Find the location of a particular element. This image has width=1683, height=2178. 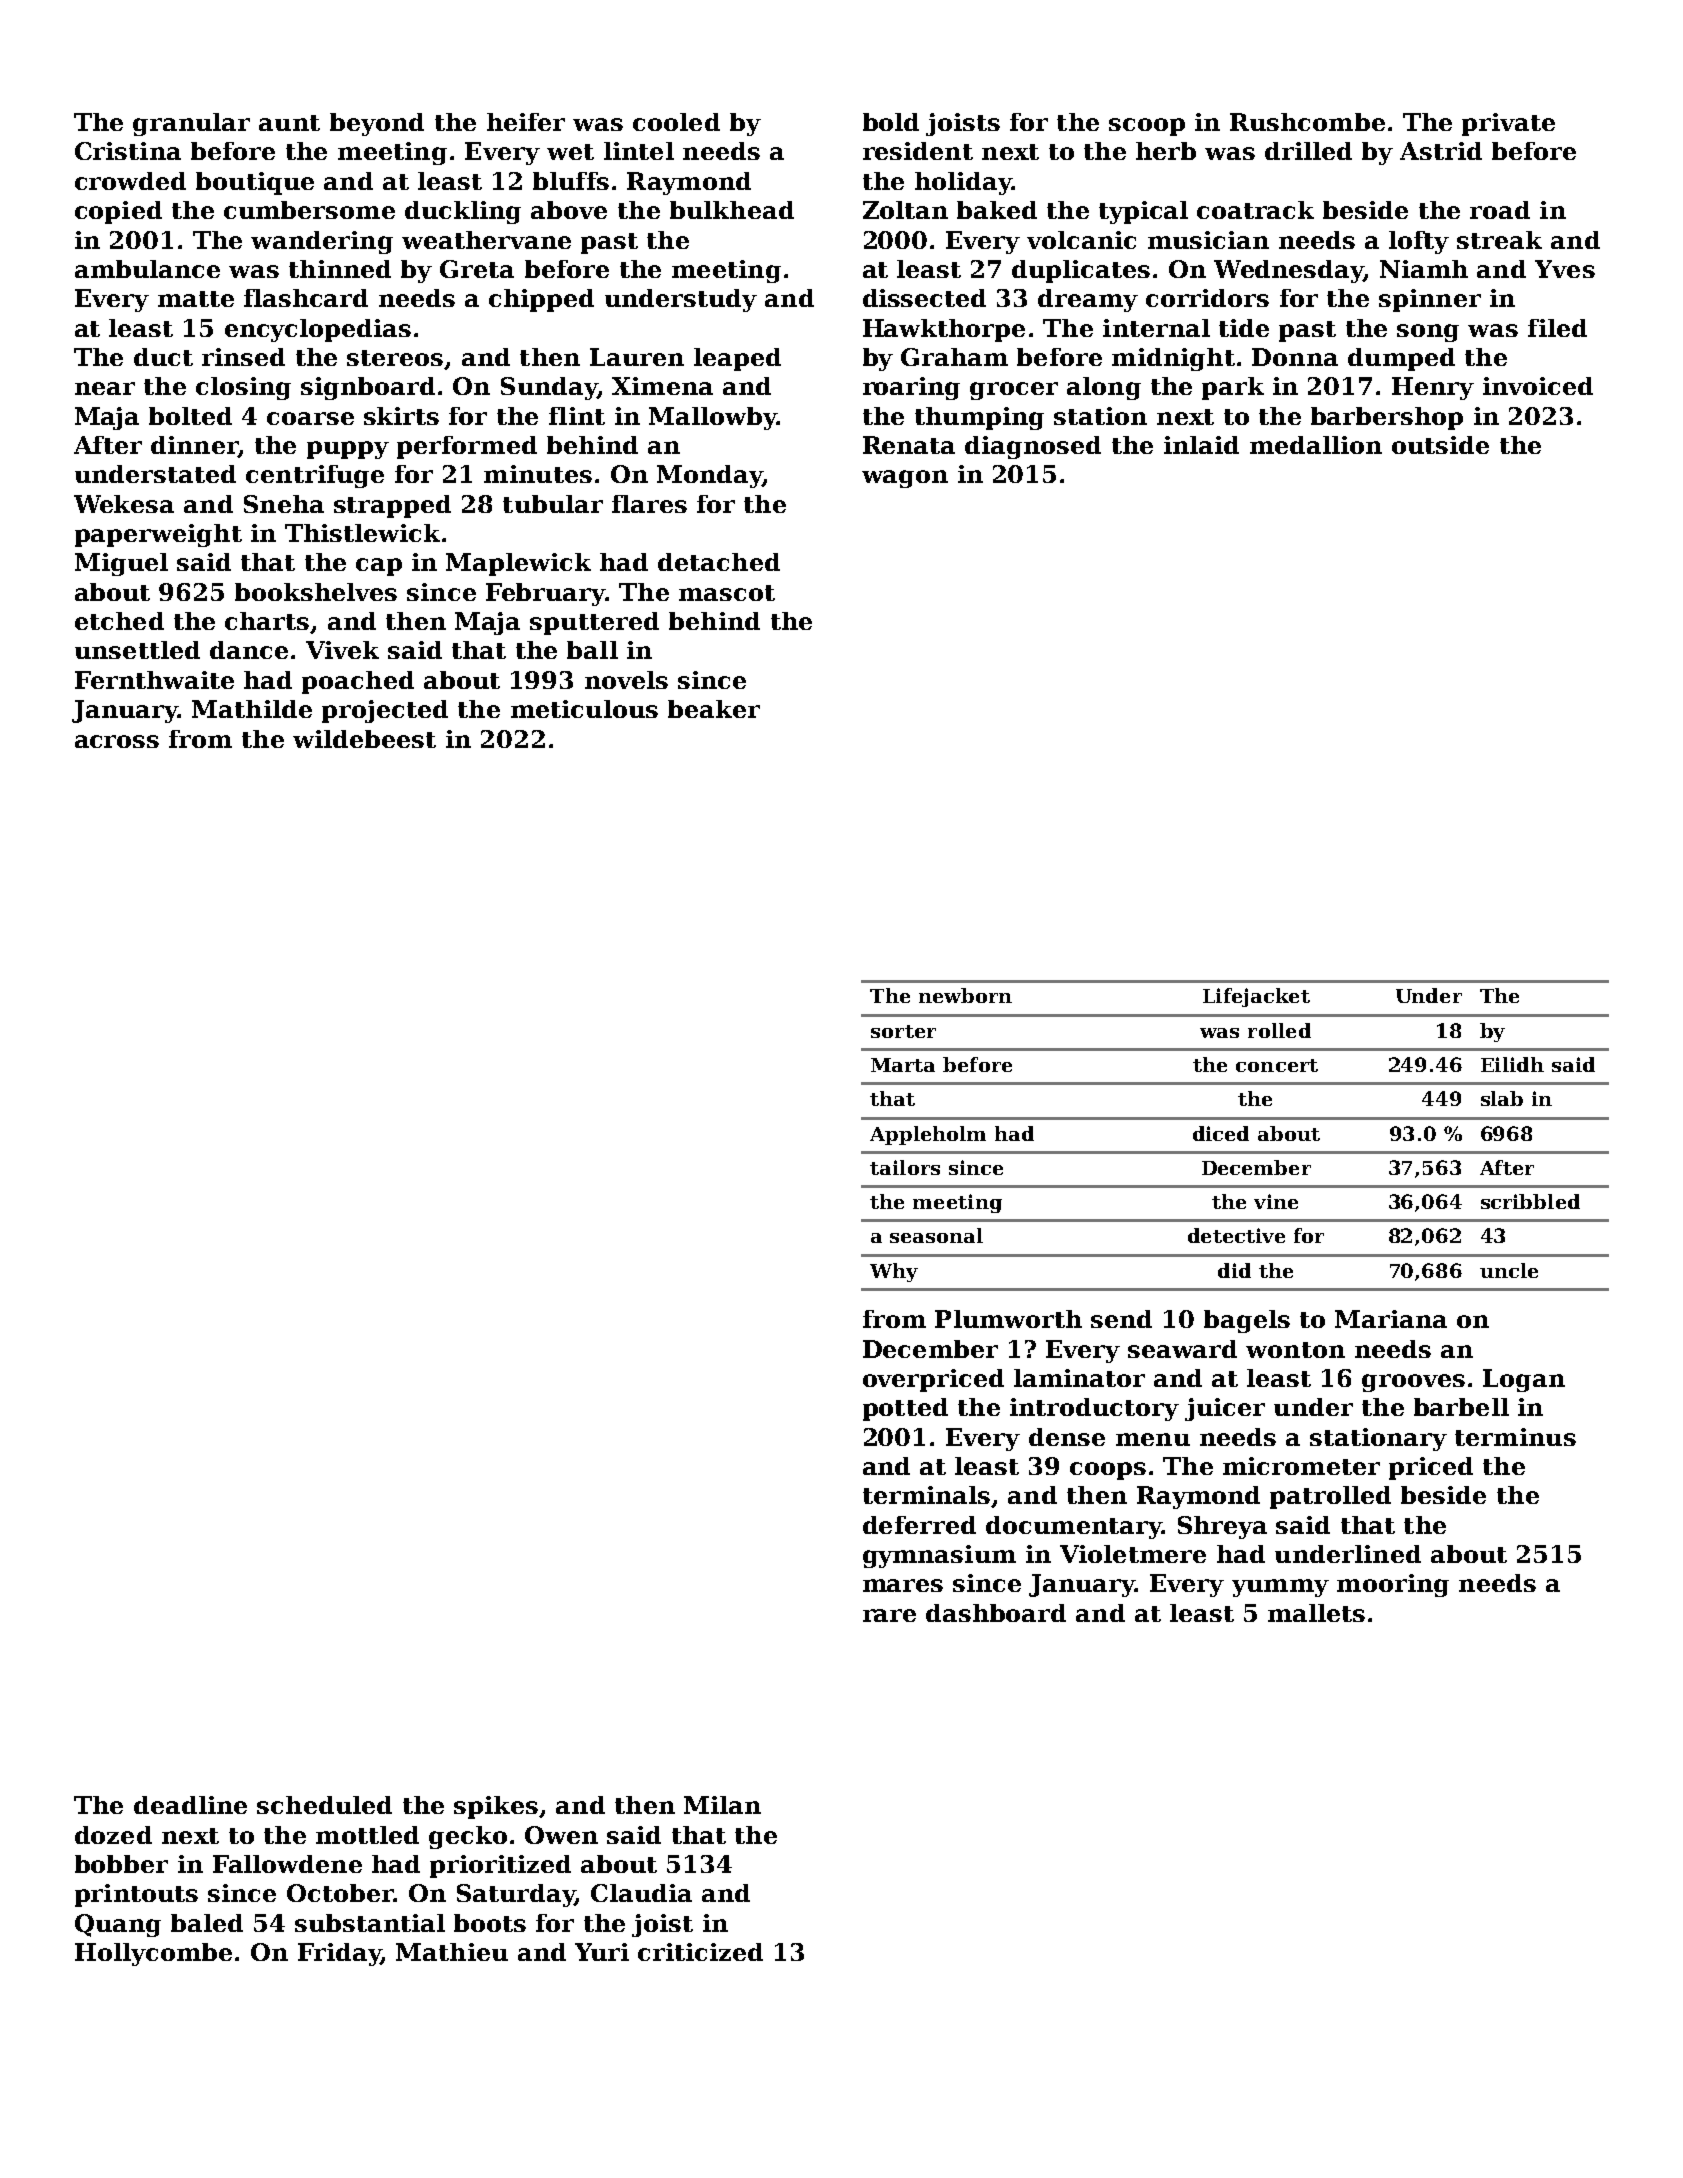

deadline is located at coordinates (190, 1805).
